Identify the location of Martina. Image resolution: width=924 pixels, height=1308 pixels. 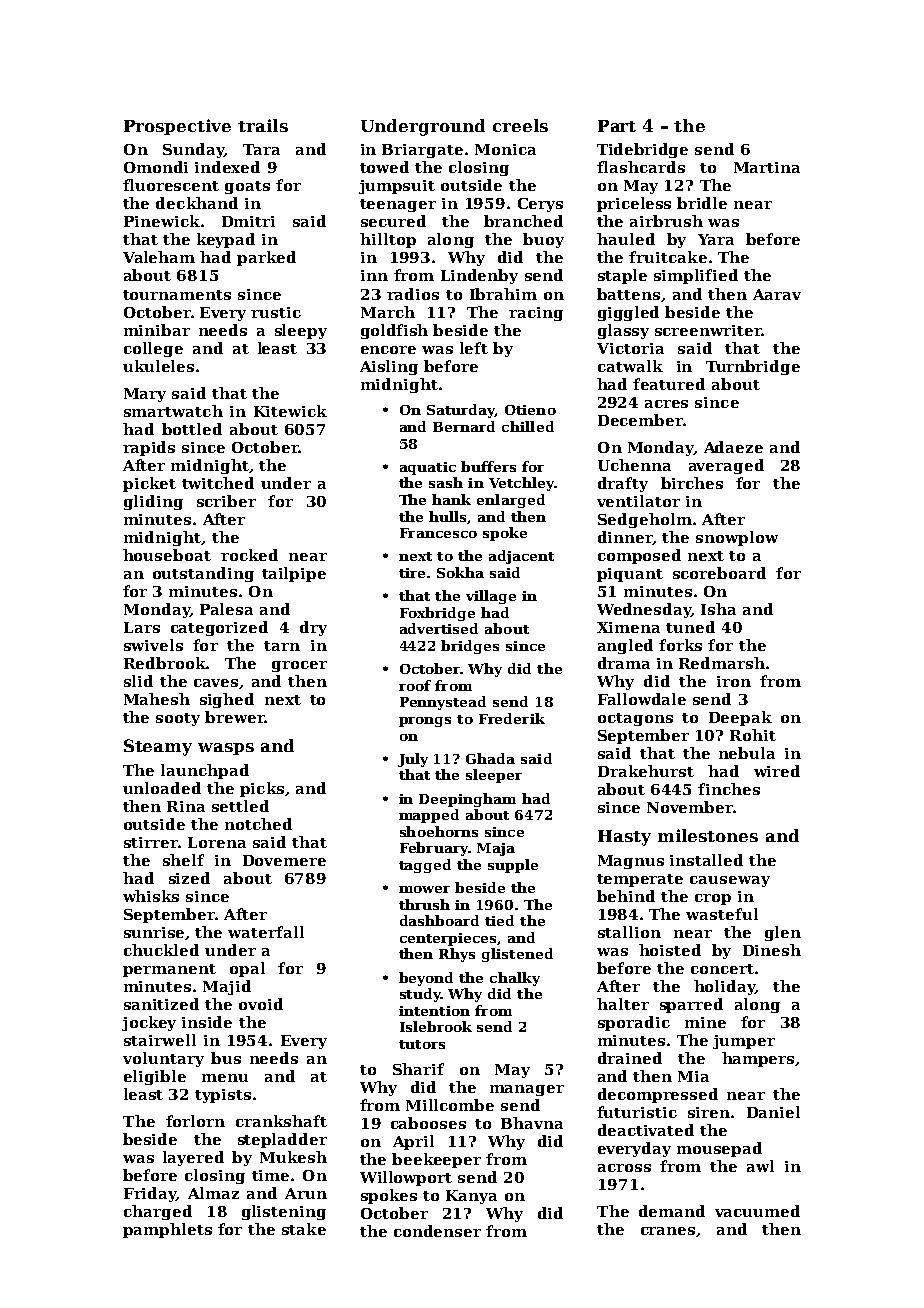
(767, 167).
